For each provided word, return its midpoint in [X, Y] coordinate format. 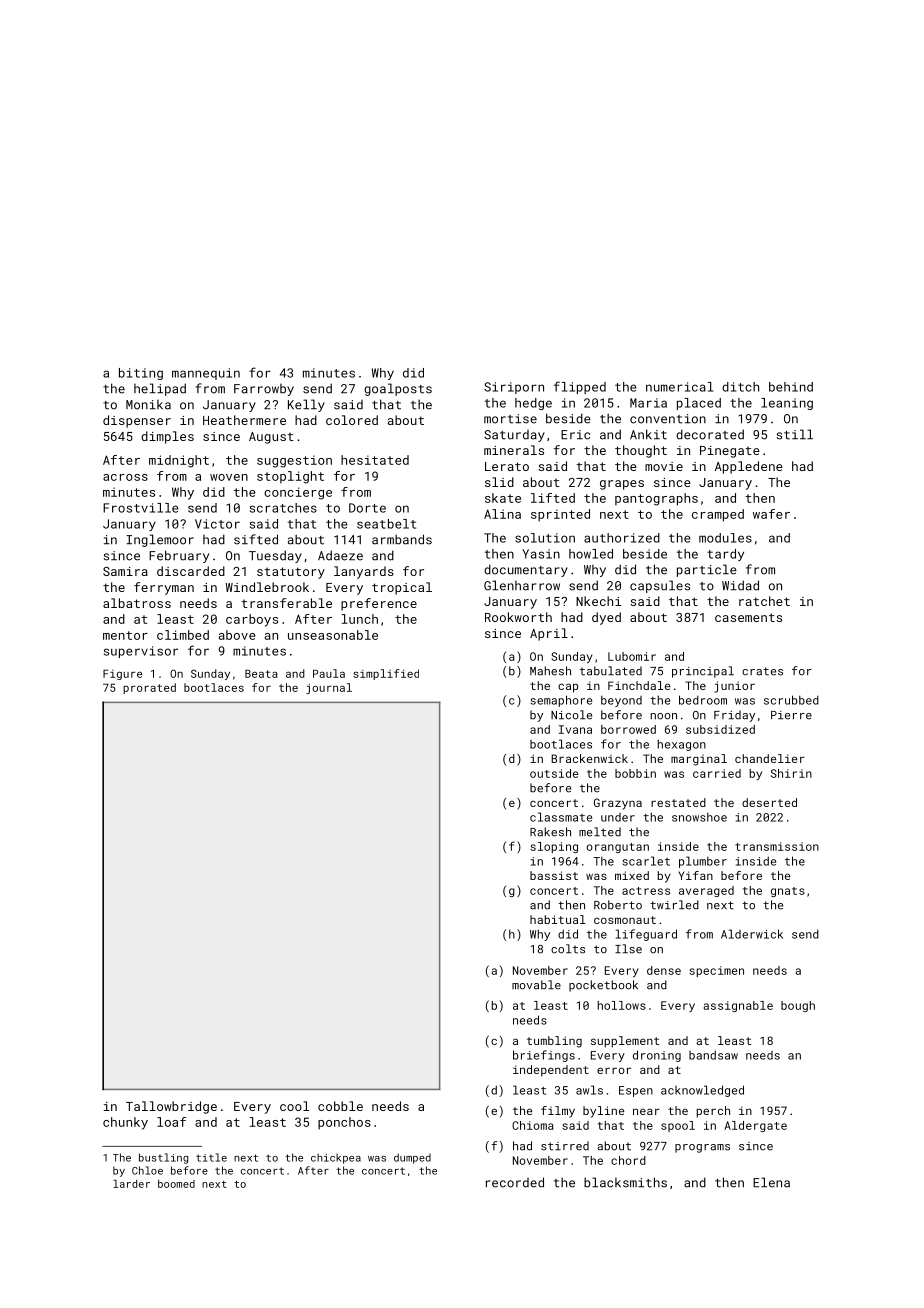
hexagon [682, 745]
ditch [740, 387]
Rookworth [518, 617]
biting [141, 374]
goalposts [398, 389]
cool [294, 1106]
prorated [149, 688]
